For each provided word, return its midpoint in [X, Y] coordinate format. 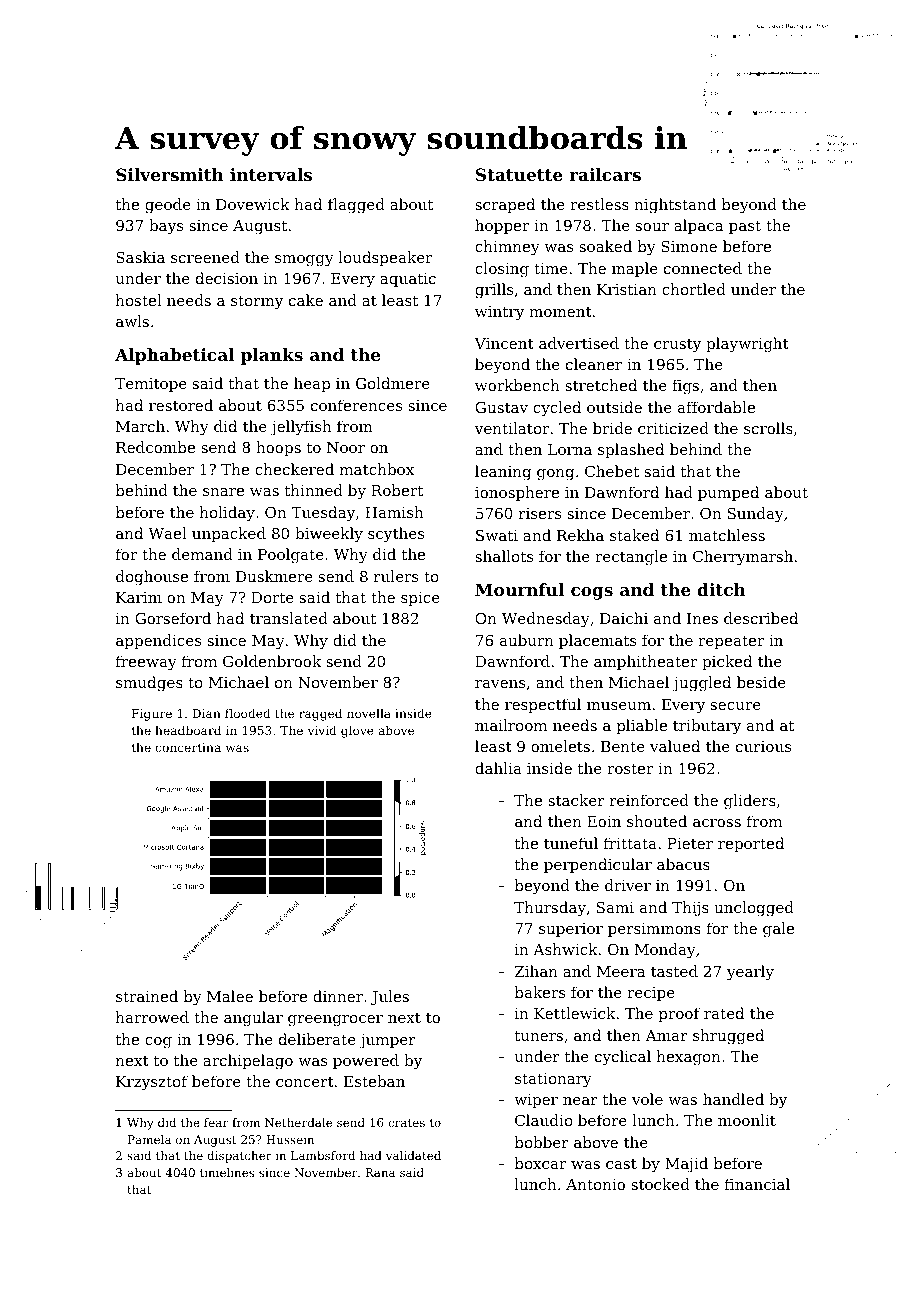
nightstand [675, 206]
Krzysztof [152, 1083]
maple [635, 269]
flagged [356, 206]
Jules [390, 997]
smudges [149, 684]
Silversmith [170, 174]
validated [413, 1155]
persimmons [654, 930]
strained [147, 996]
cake [306, 300]
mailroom [511, 725]
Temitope [151, 385]
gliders [750, 802]
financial [757, 1184]
